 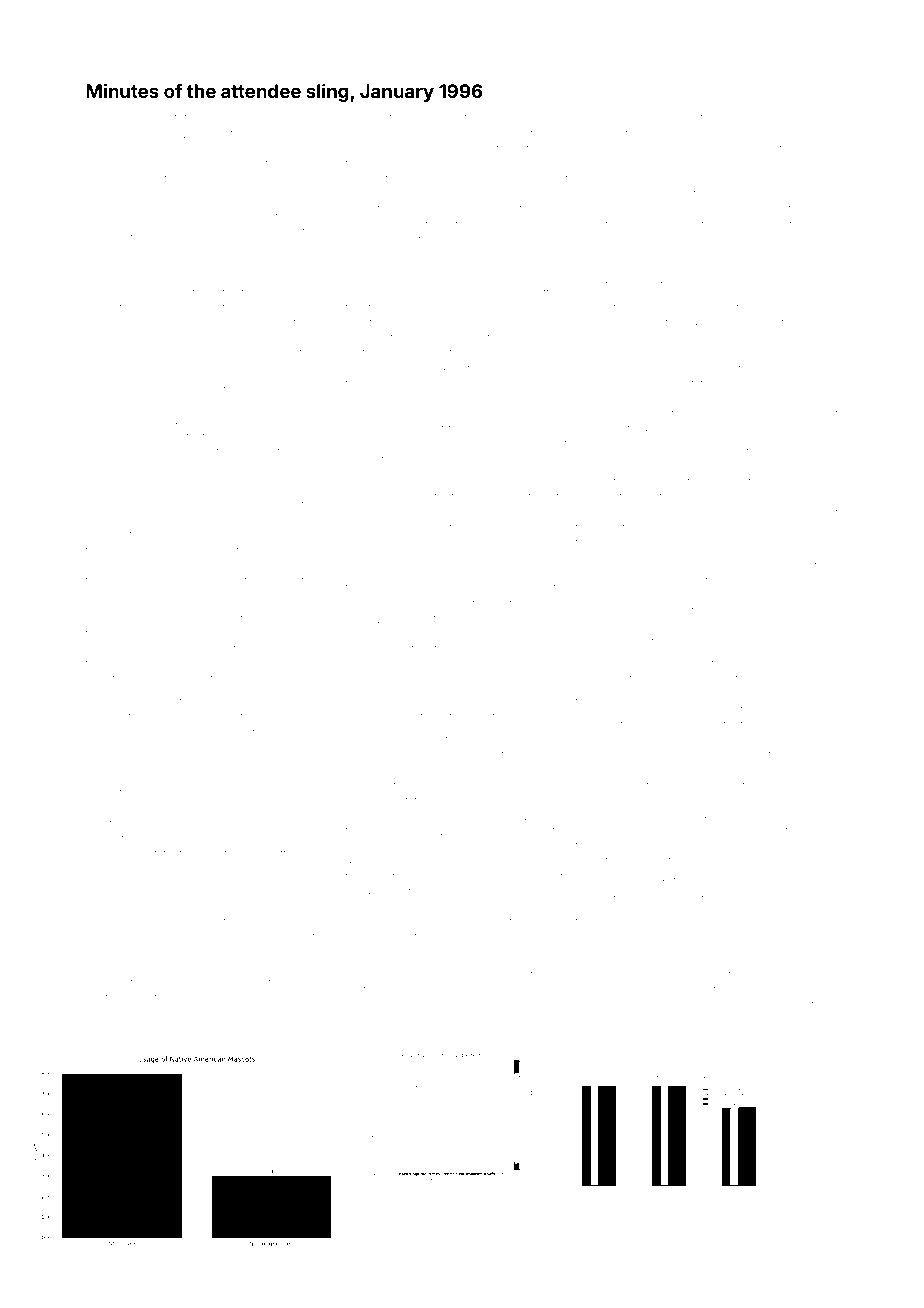 I want to click on seesaw, so click(x=712, y=566).
